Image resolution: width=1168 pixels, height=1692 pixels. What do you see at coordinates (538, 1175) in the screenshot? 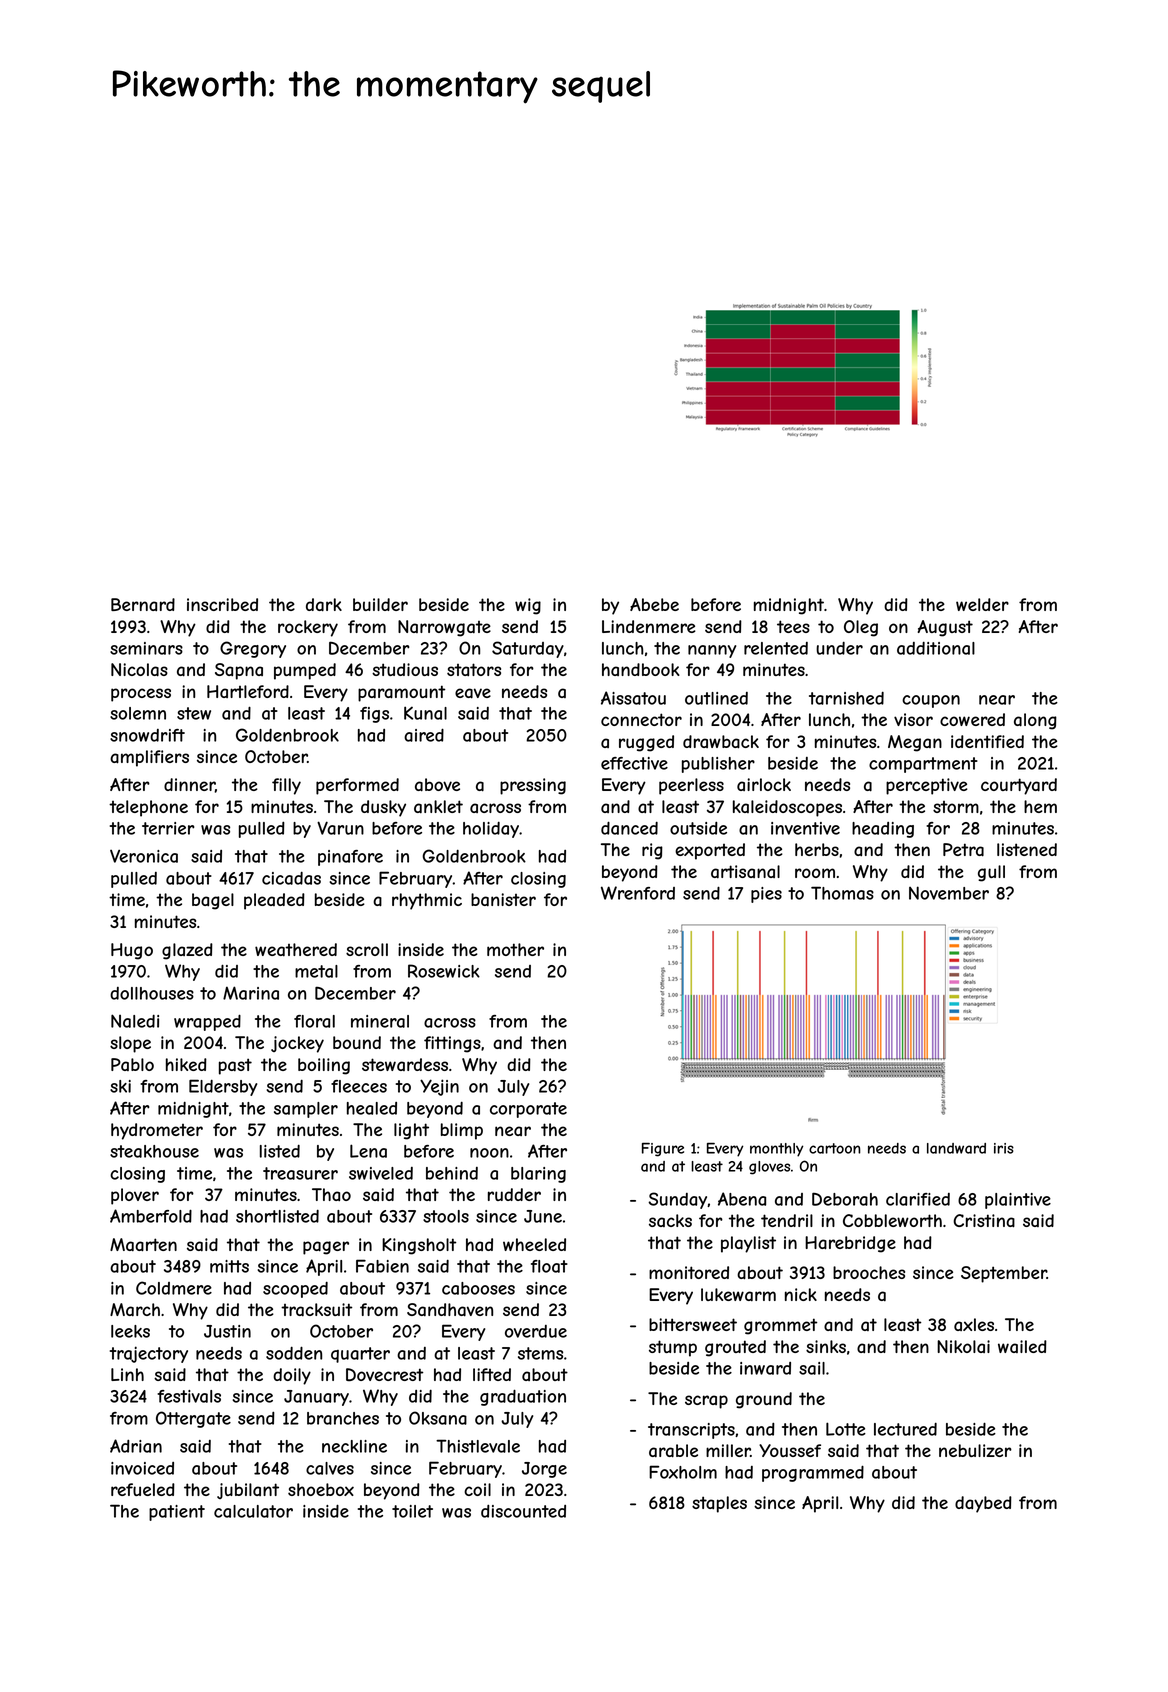
I see `blaring` at bounding box center [538, 1175].
